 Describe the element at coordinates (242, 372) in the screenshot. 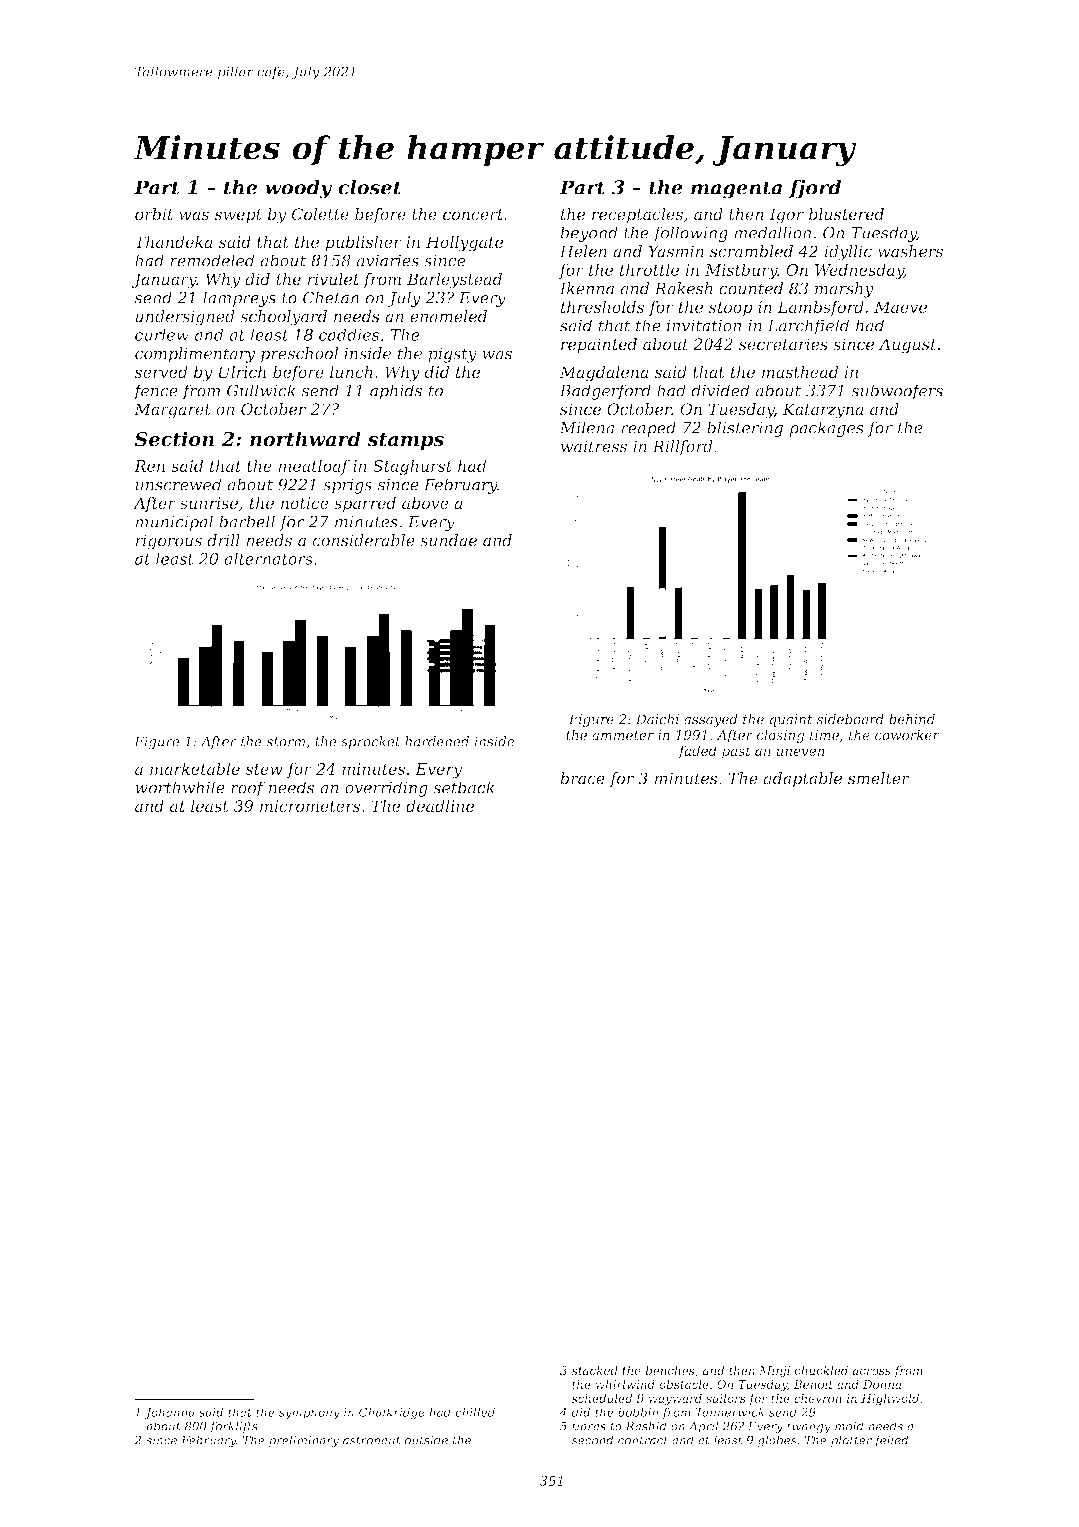

I see `Ulrich` at that location.
